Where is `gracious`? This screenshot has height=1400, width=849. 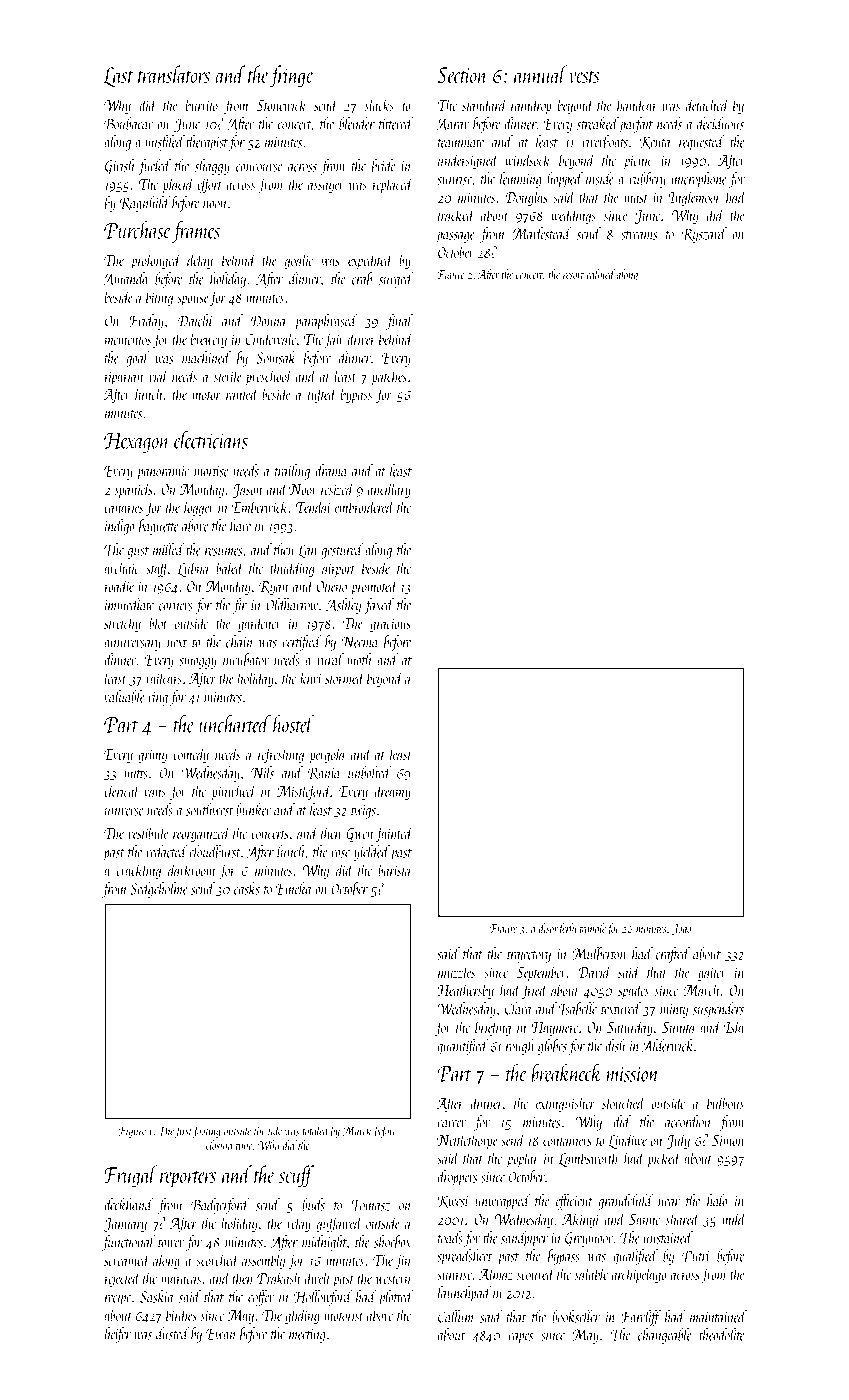
gracious is located at coordinates (390, 625).
